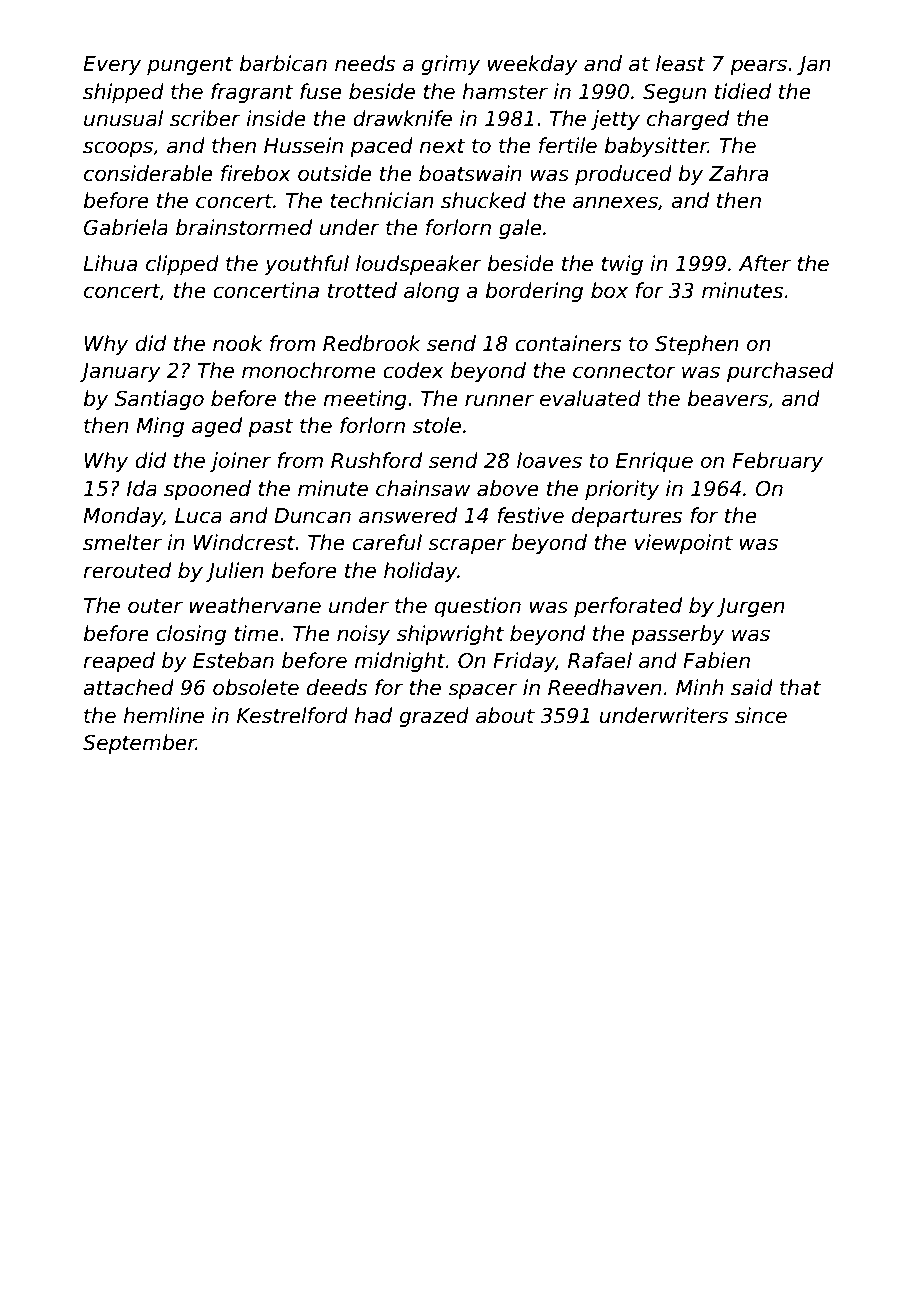  I want to click on February, so click(777, 462).
